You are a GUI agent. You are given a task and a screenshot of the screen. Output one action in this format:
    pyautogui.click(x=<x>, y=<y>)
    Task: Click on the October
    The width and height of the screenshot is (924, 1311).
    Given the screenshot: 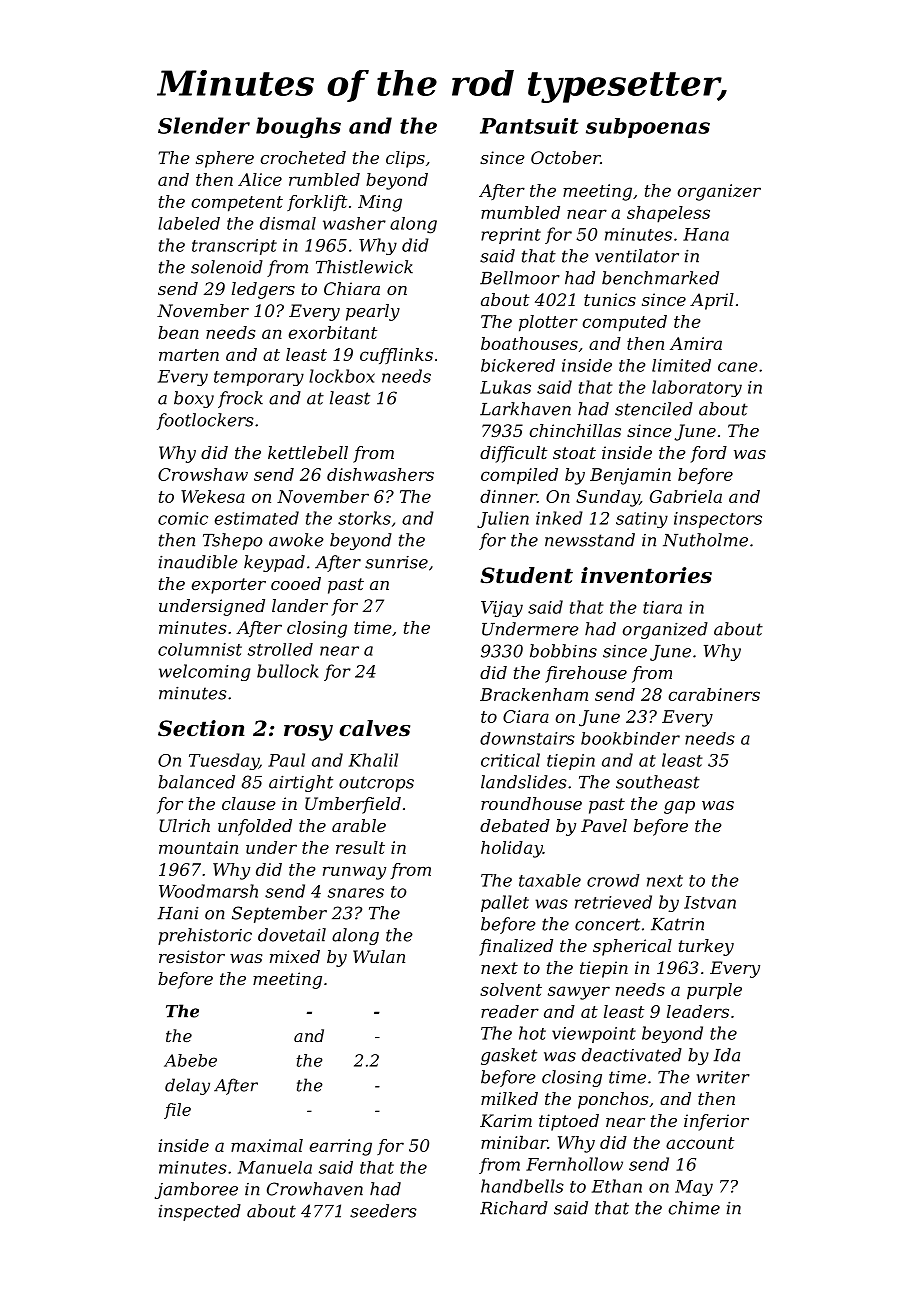 What is the action you would take?
    pyautogui.click(x=566, y=157)
